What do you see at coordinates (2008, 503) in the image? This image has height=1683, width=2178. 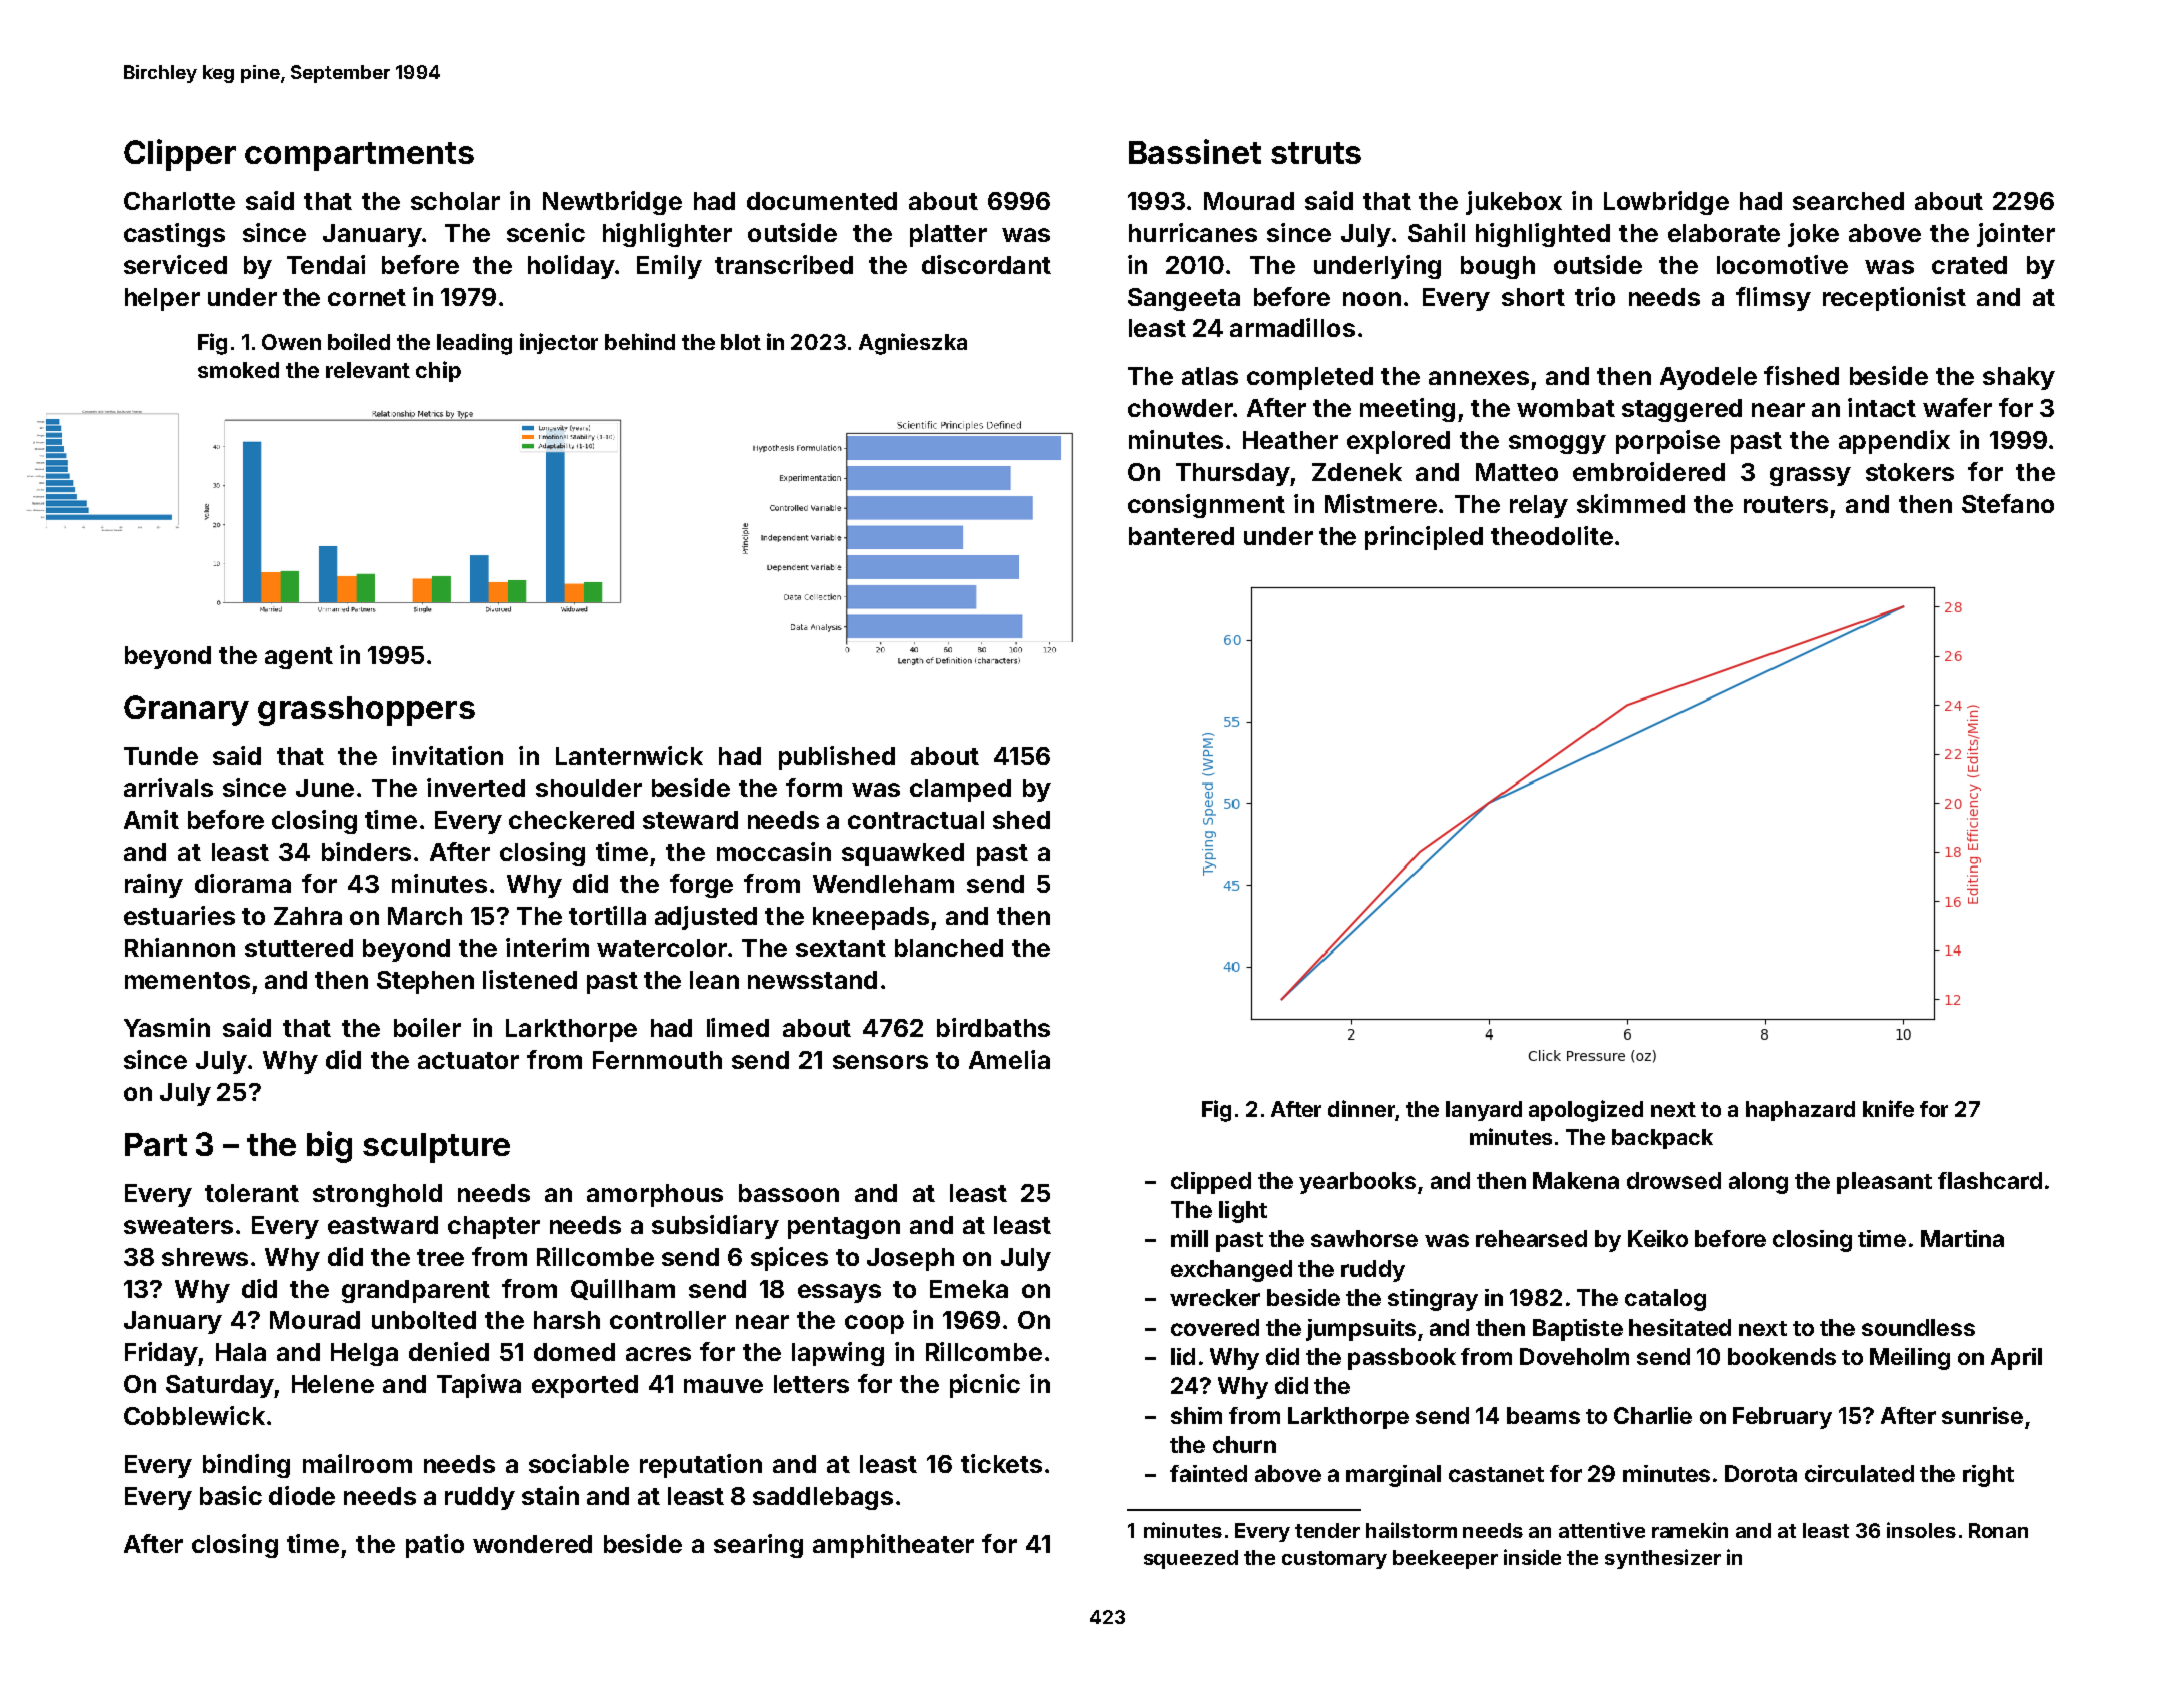 I see `Stefano` at bounding box center [2008, 503].
